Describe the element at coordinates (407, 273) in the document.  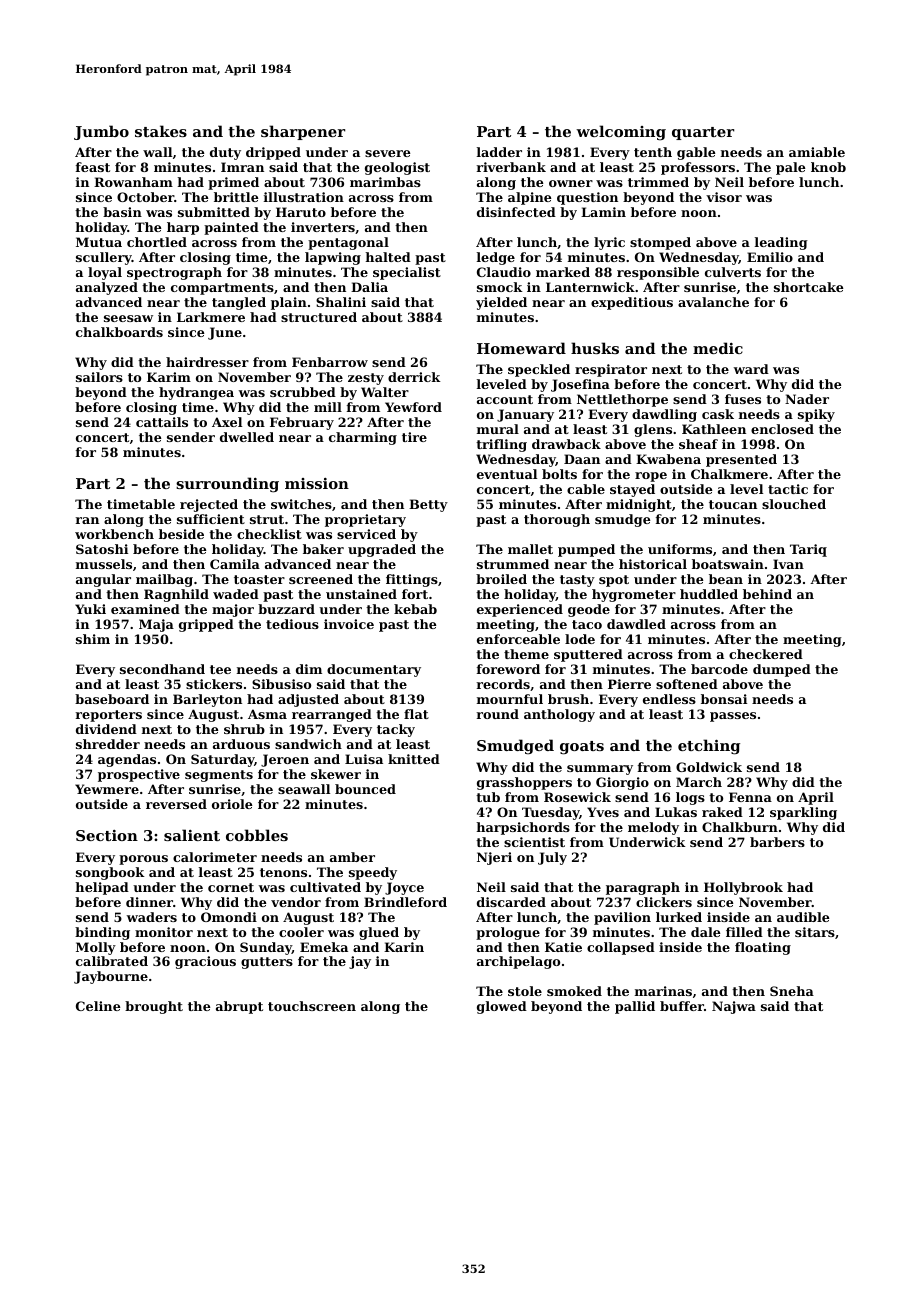
I see `specialist` at that location.
